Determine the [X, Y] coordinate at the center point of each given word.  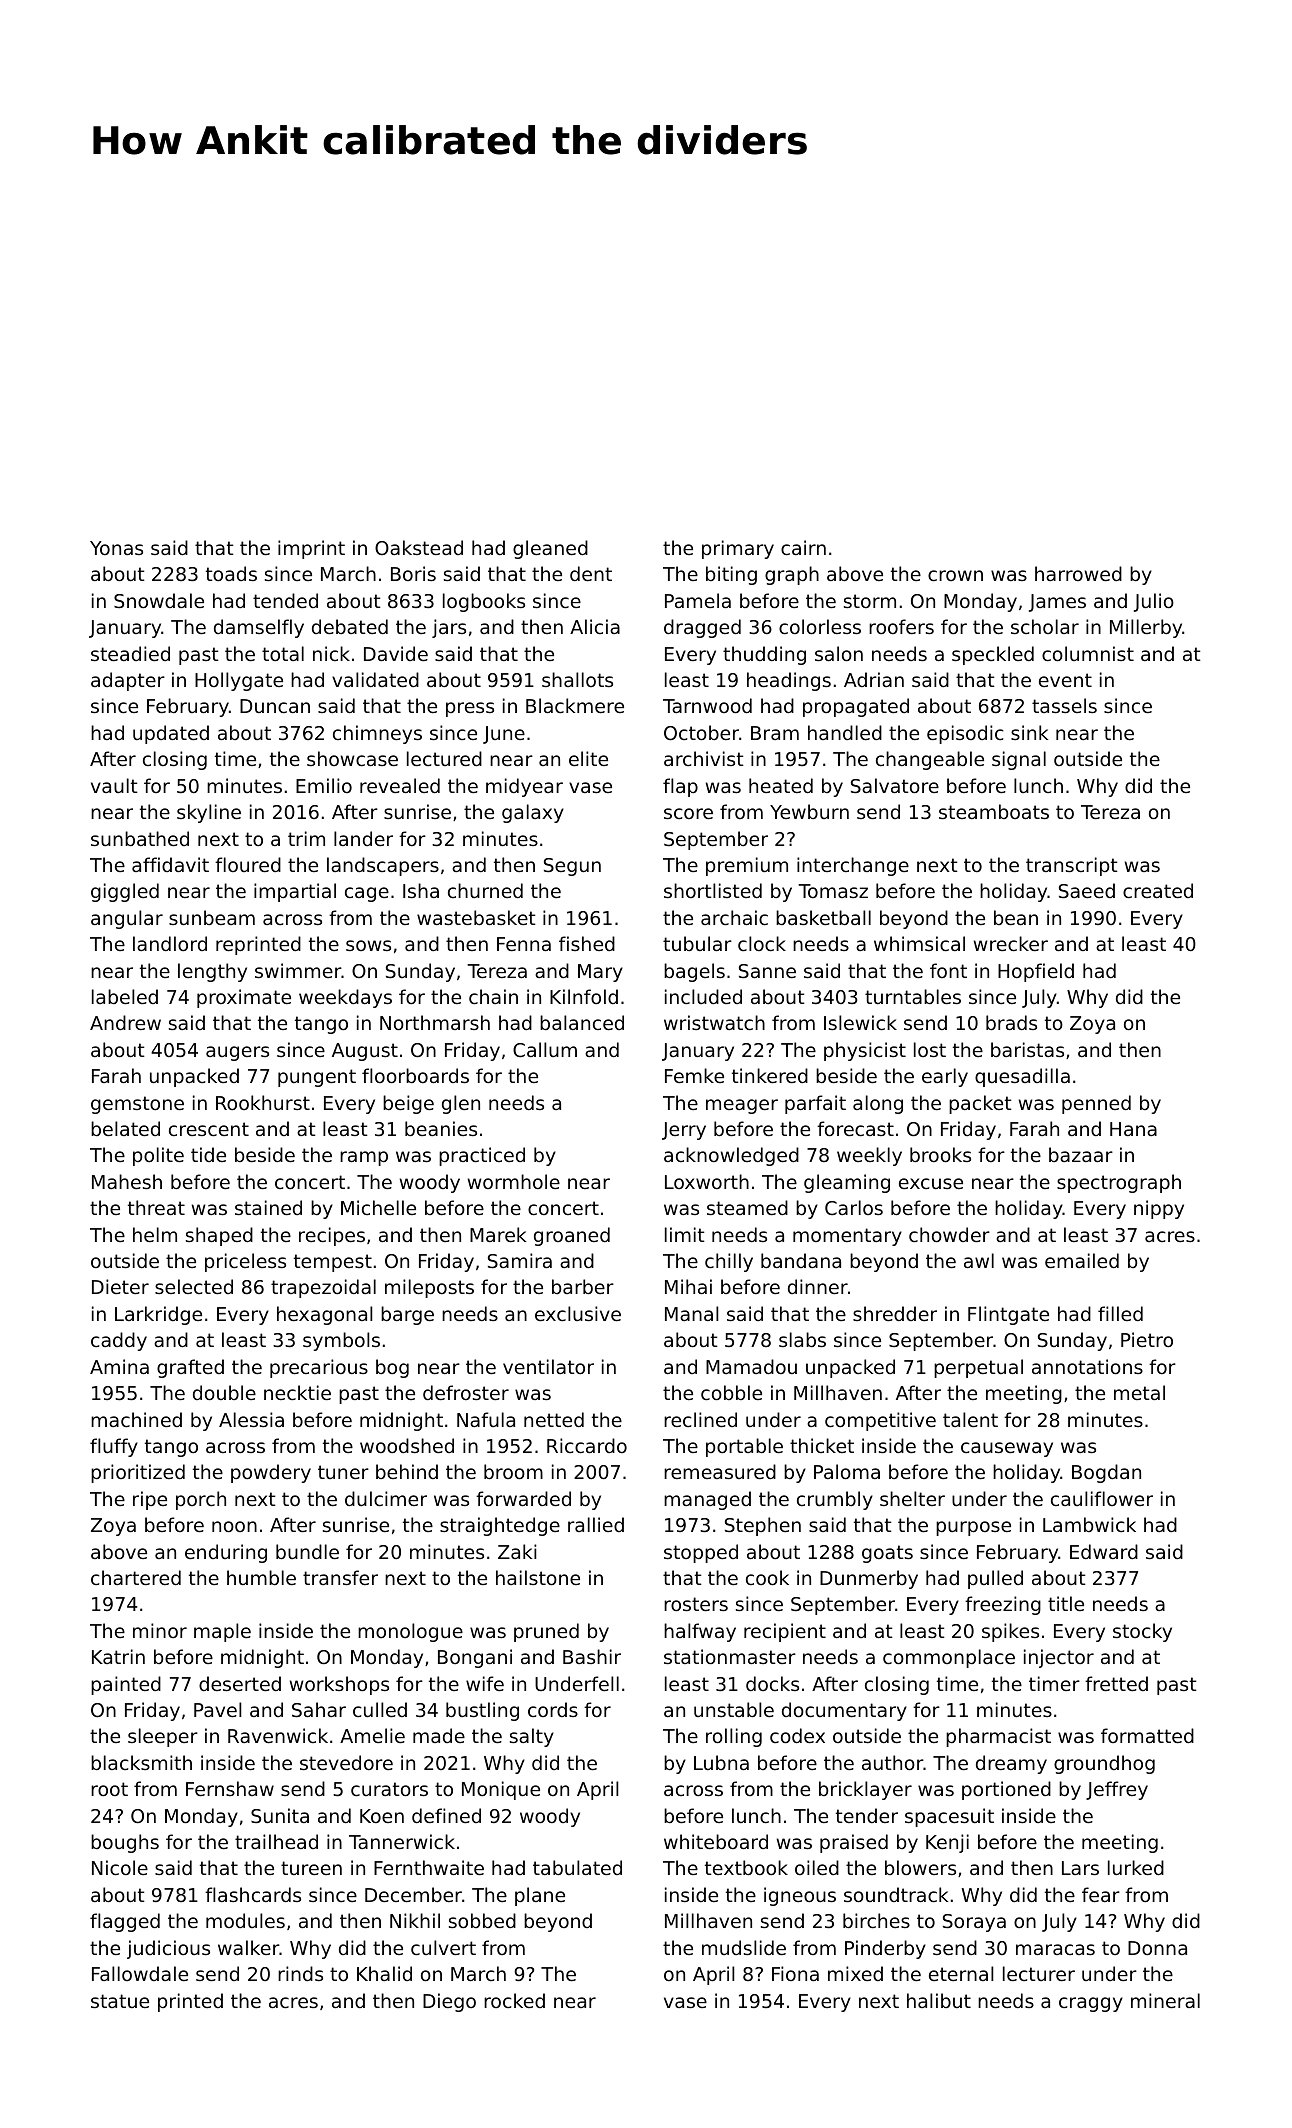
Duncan [275, 706]
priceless [245, 1262]
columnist [1088, 653]
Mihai [688, 1286]
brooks [940, 1154]
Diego [449, 2002]
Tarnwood [707, 705]
